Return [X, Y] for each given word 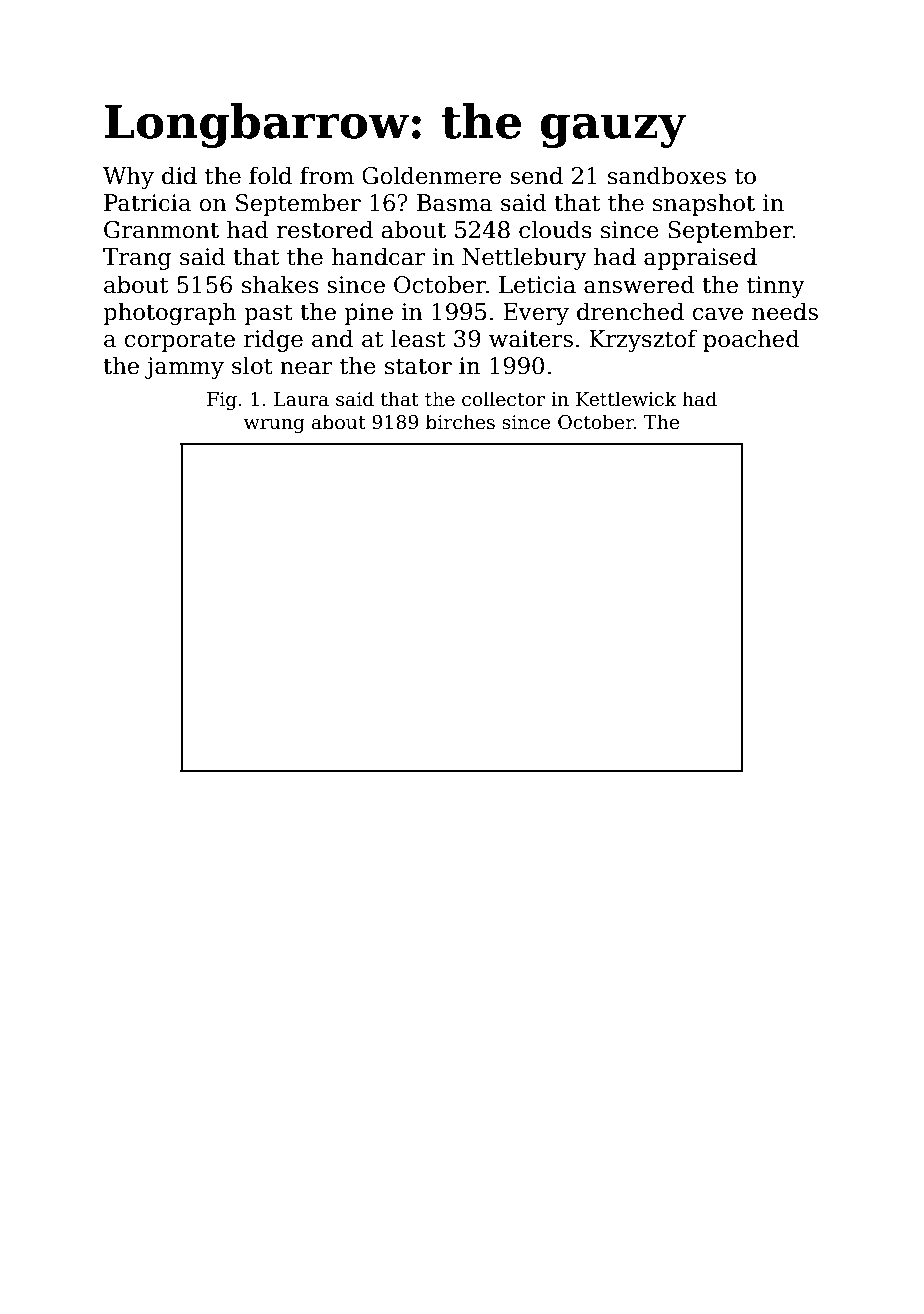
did [179, 175]
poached [751, 340]
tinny [776, 287]
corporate [179, 341]
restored [325, 229]
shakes [280, 284]
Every [536, 314]
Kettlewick [626, 399]
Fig [222, 401]
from [327, 175]
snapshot [704, 204]
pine [368, 314]
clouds [555, 229]
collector [503, 399]
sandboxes [667, 175]
